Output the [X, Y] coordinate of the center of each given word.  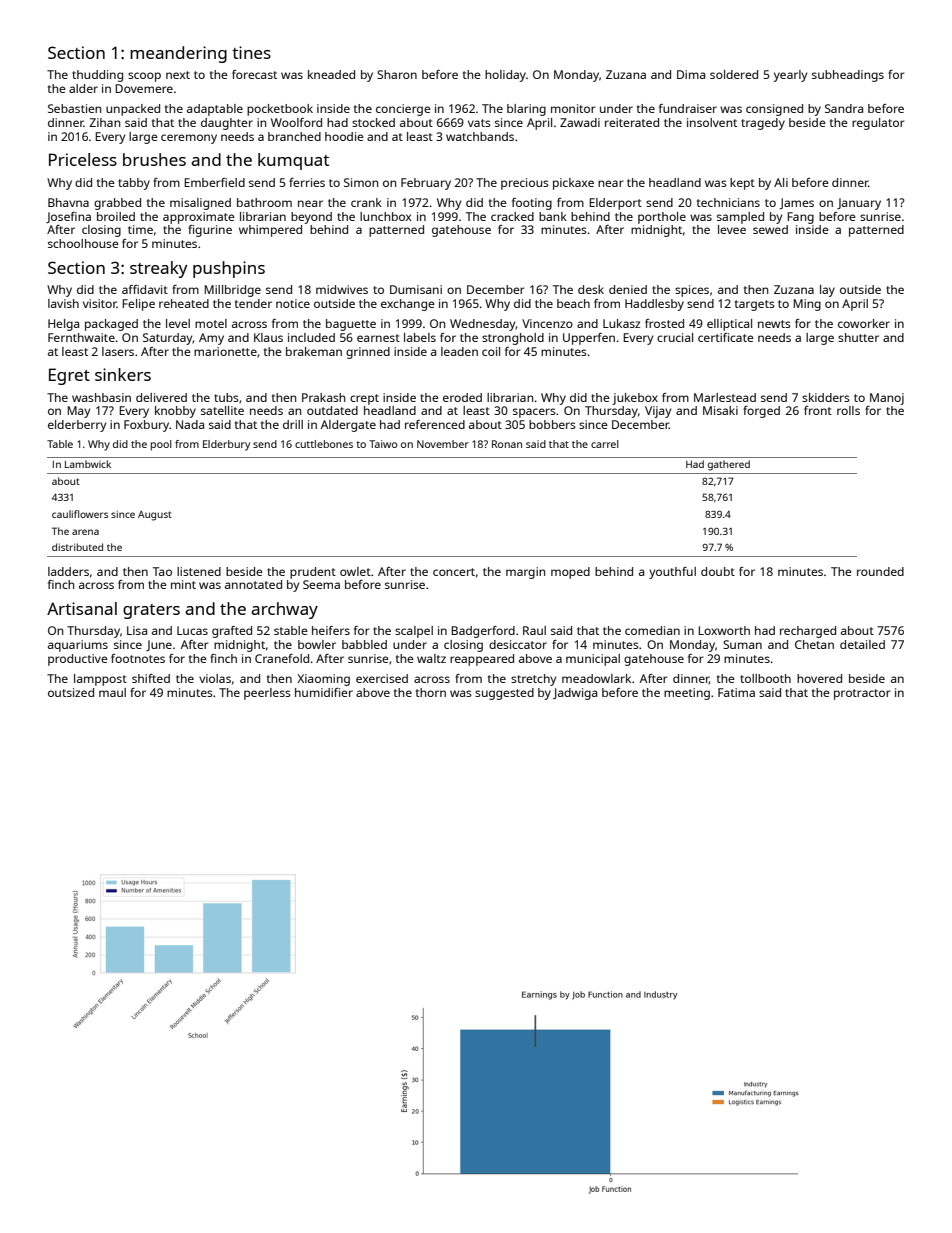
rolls [848, 410]
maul [112, 692]
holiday [505, 76]
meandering [178, 54]
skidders [826, 397]
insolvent [712, 122]
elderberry [77, 426]
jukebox [635, 399]
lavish [63, 303]
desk [591, 289]
